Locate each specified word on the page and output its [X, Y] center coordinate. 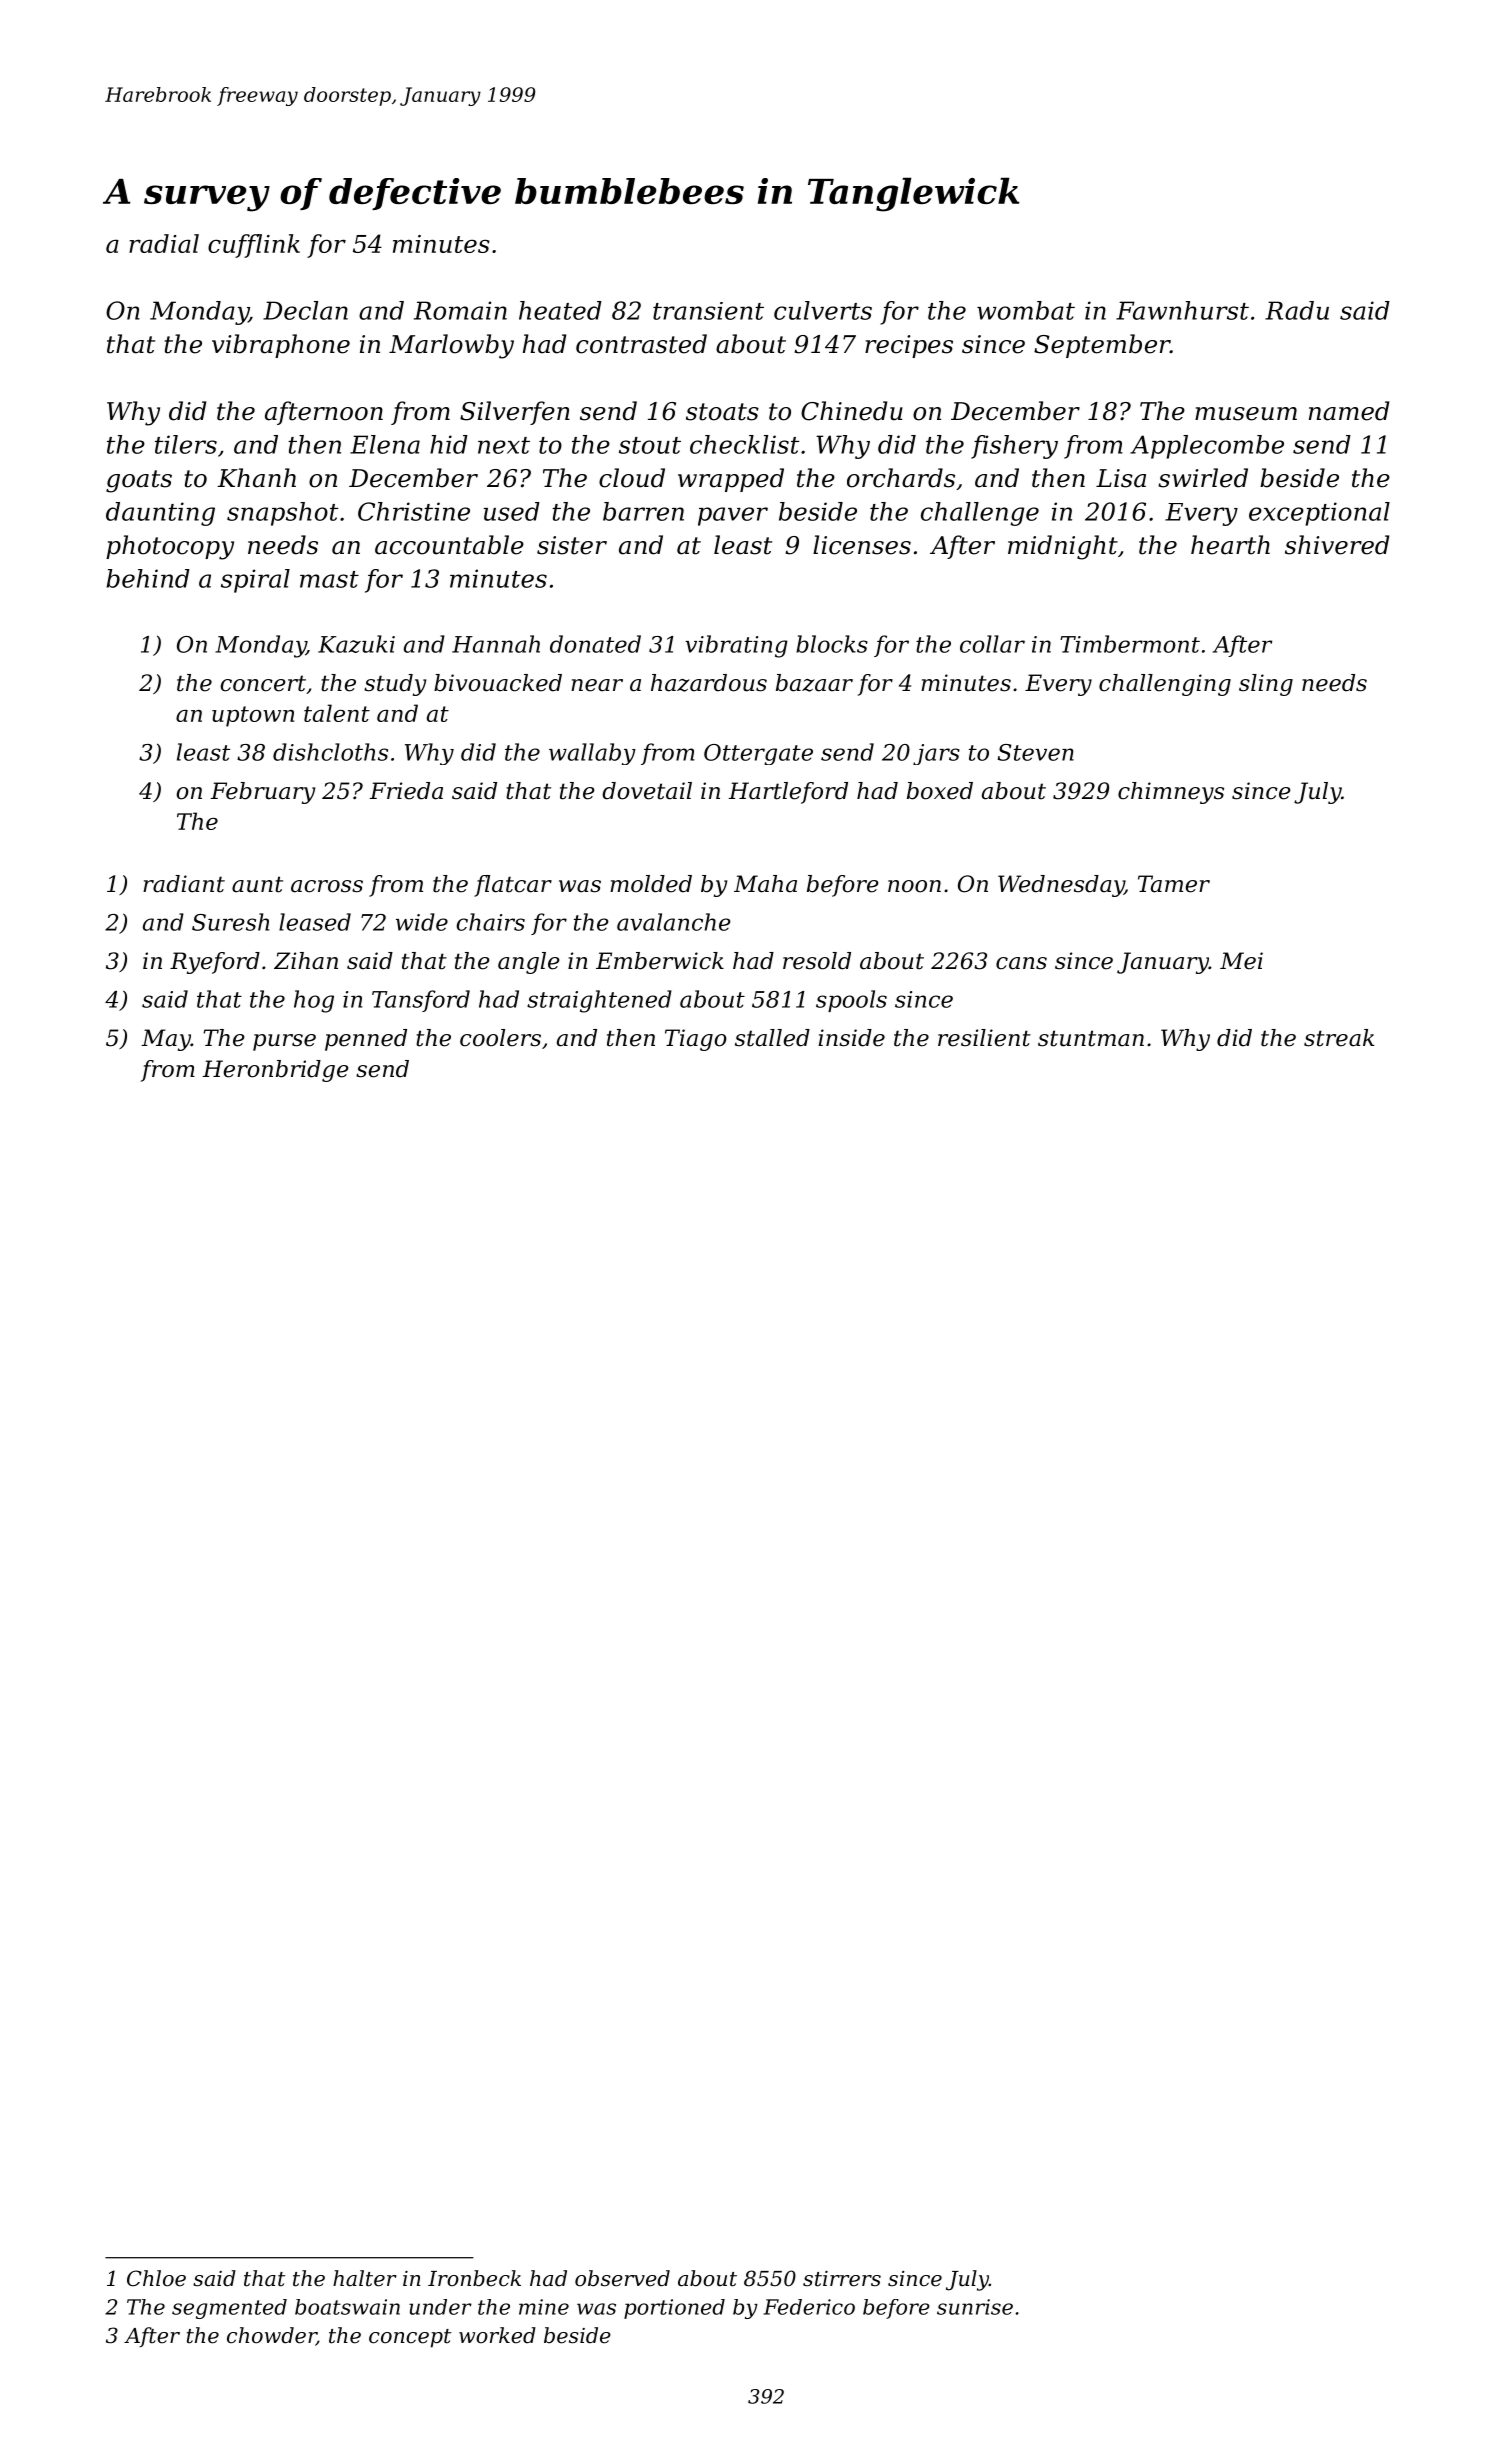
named [1349, 411]
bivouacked [498, 683]
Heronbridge [275, 1071]
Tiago [696, 1040]
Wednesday [1061, 886]
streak [1339, 1038]
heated [560, 310]
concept [410, 2338]
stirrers [842, 2279]
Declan [305, 310]
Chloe [156, 2278]
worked [497, 2335]
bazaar [814, 683]
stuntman [1091, 1038]
